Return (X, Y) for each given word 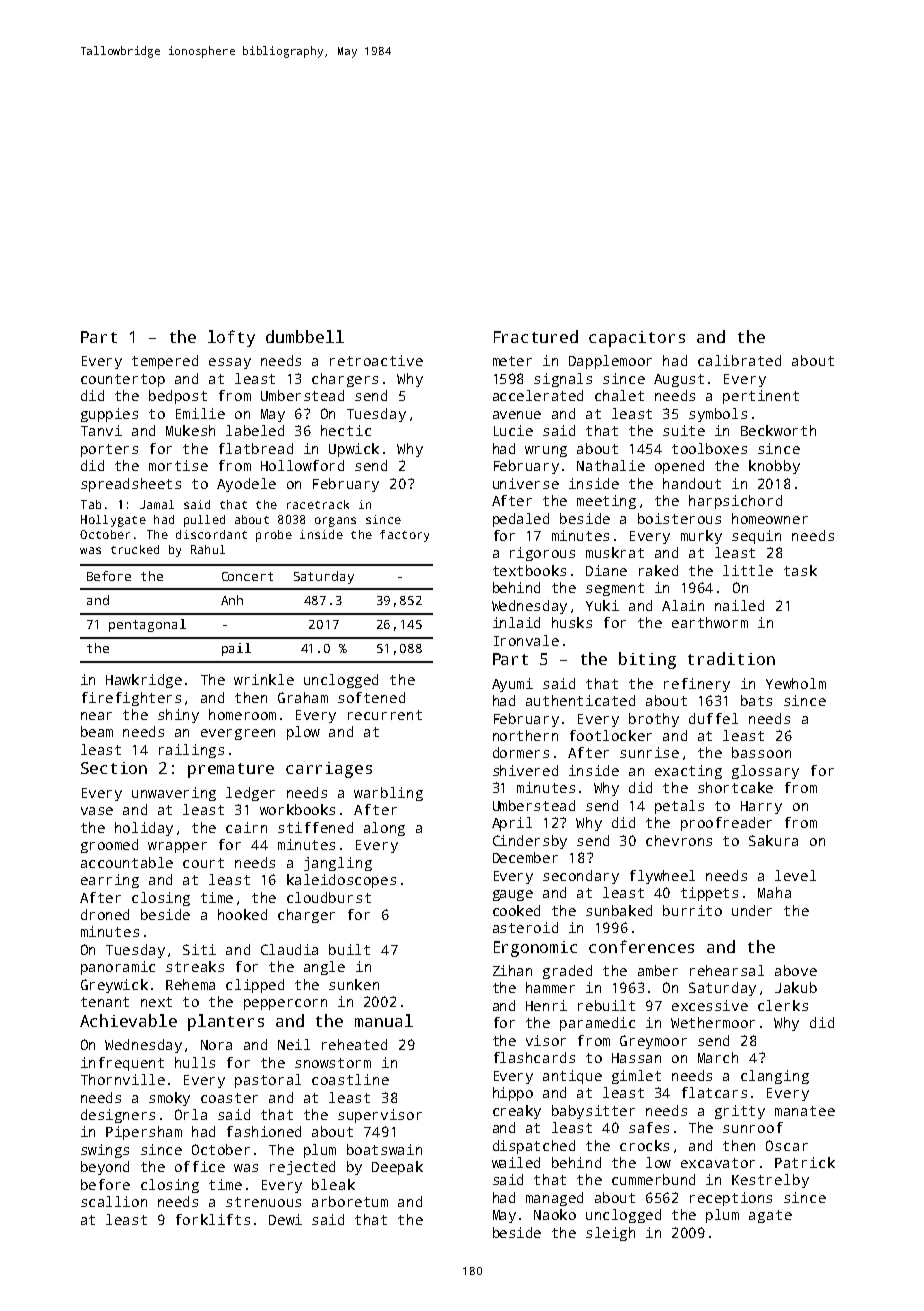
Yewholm (796, 683)
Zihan (512, 970)
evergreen (238, 734)
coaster (229, 1098)
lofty (231, 338)
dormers (521, 752)
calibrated (739, 360)
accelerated (538, 395)
